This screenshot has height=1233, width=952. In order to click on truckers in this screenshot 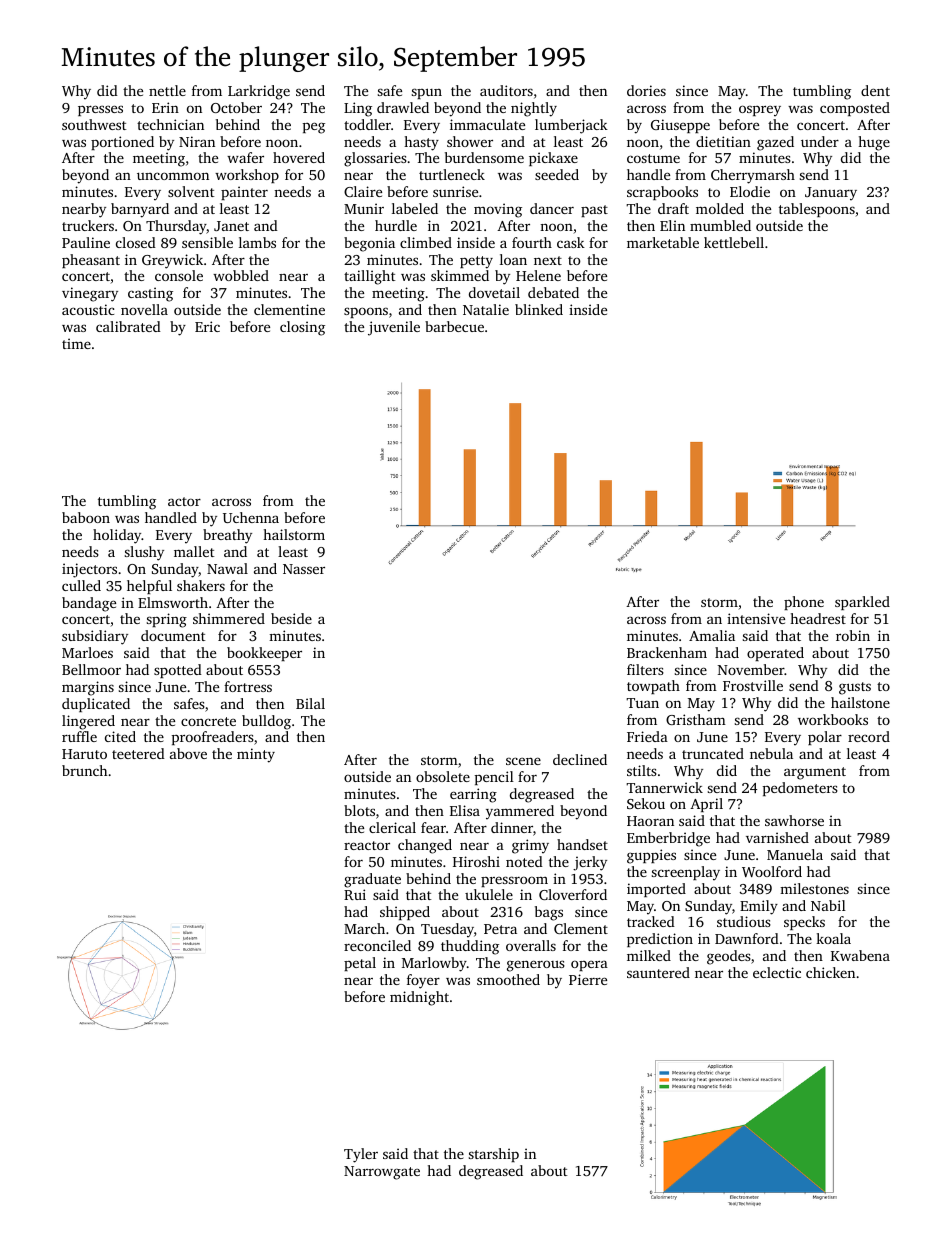, I will do `click(88, 225)`.
